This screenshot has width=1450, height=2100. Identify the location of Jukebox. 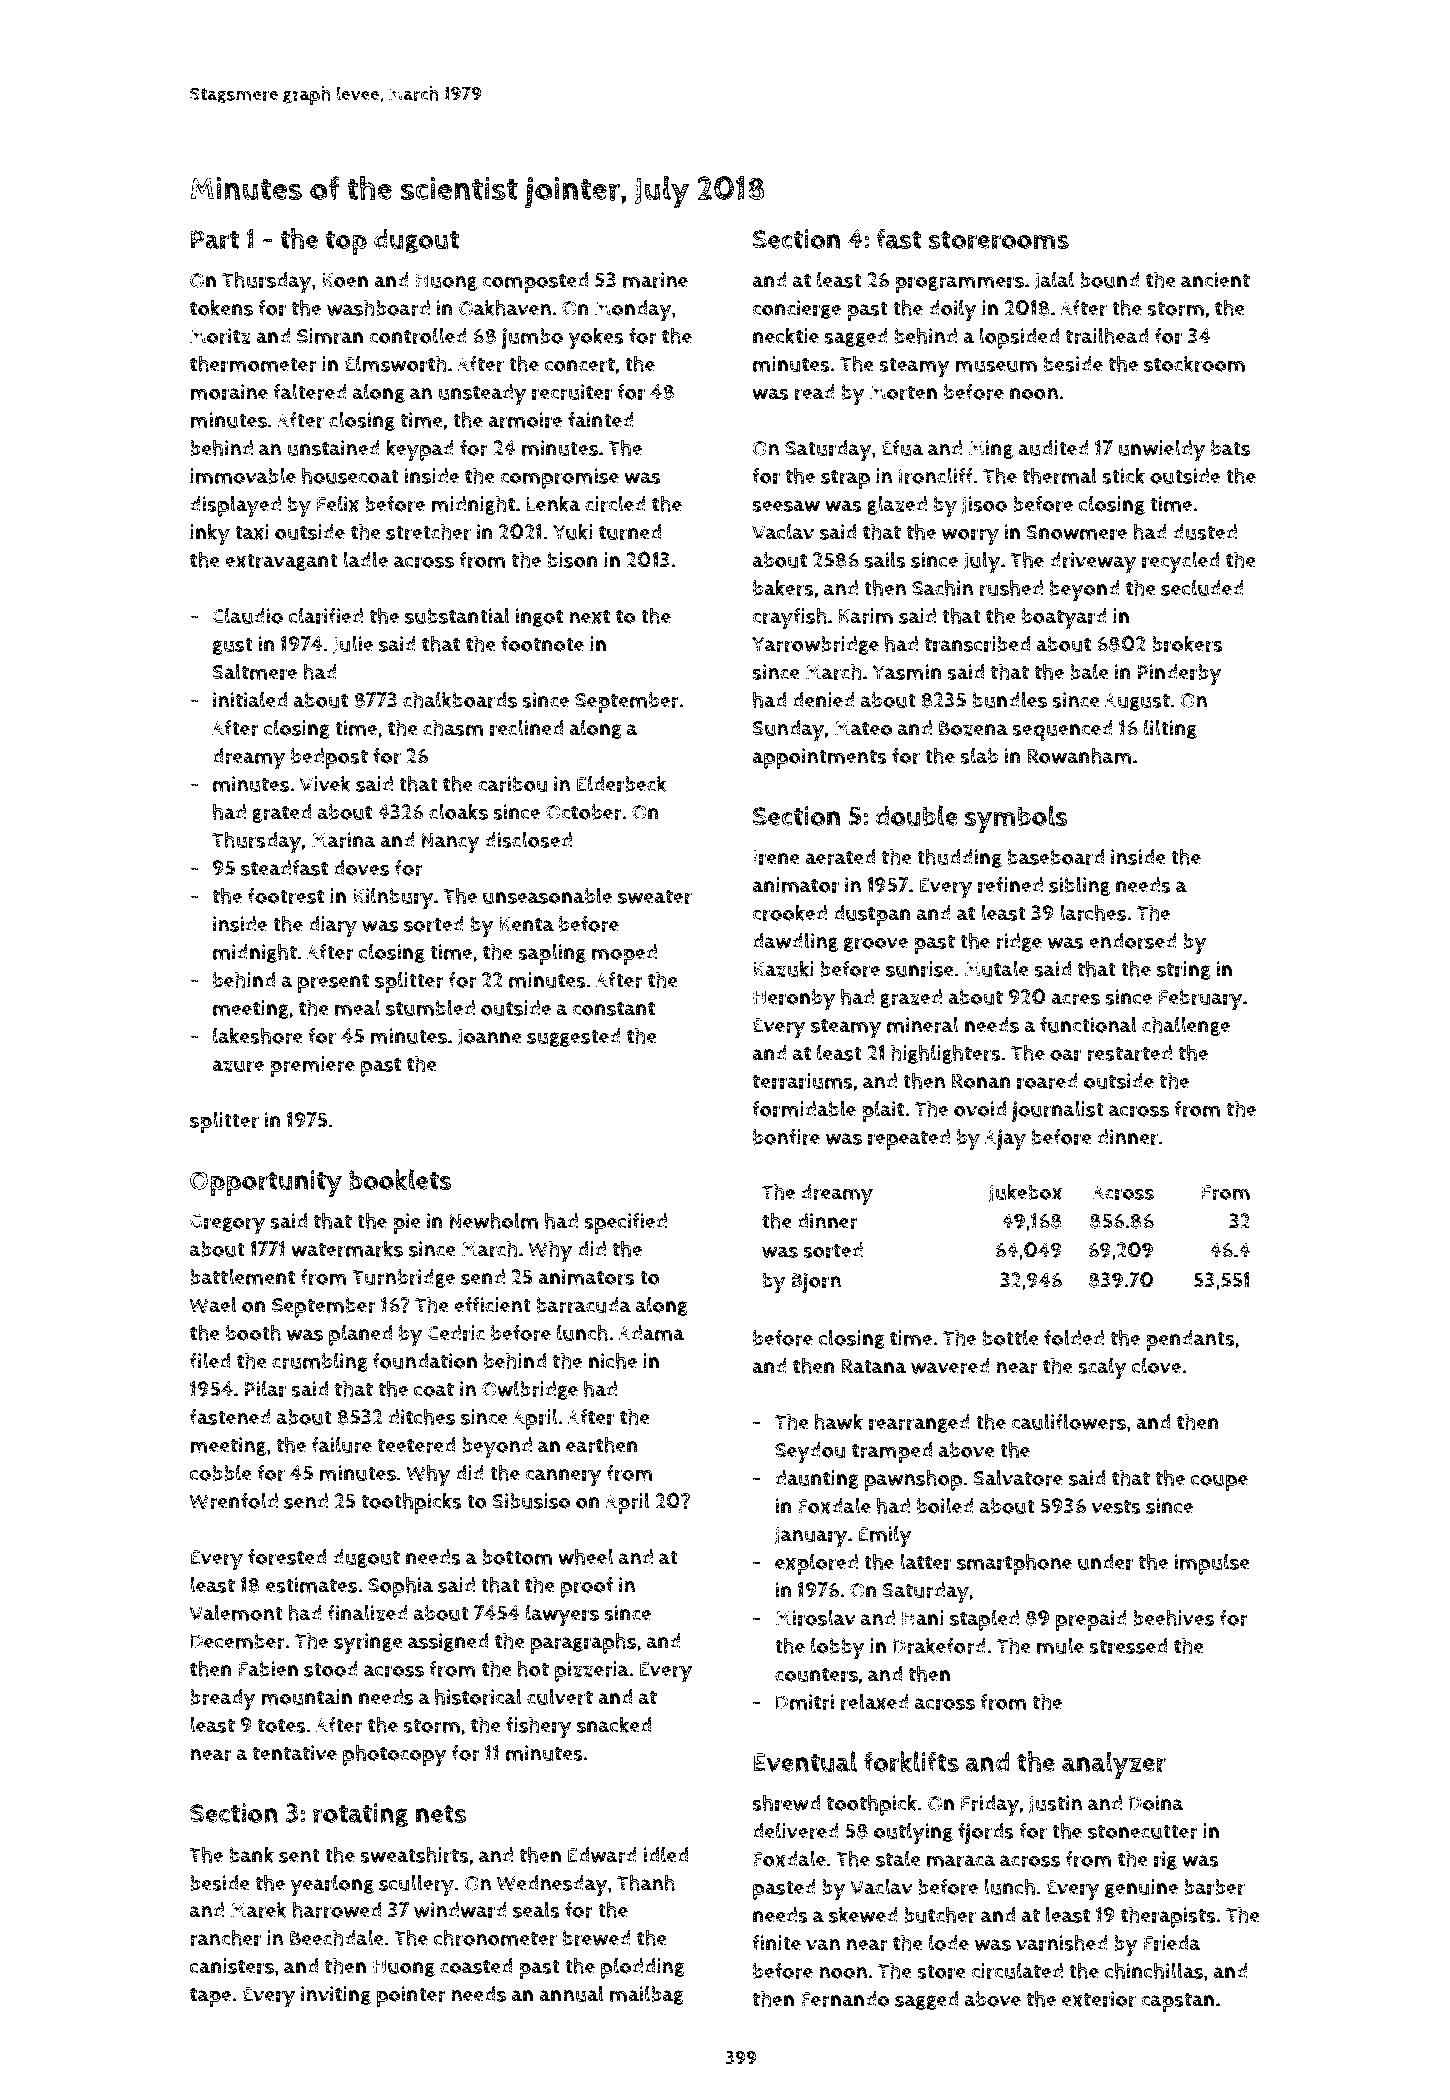
(1025, 1193).
